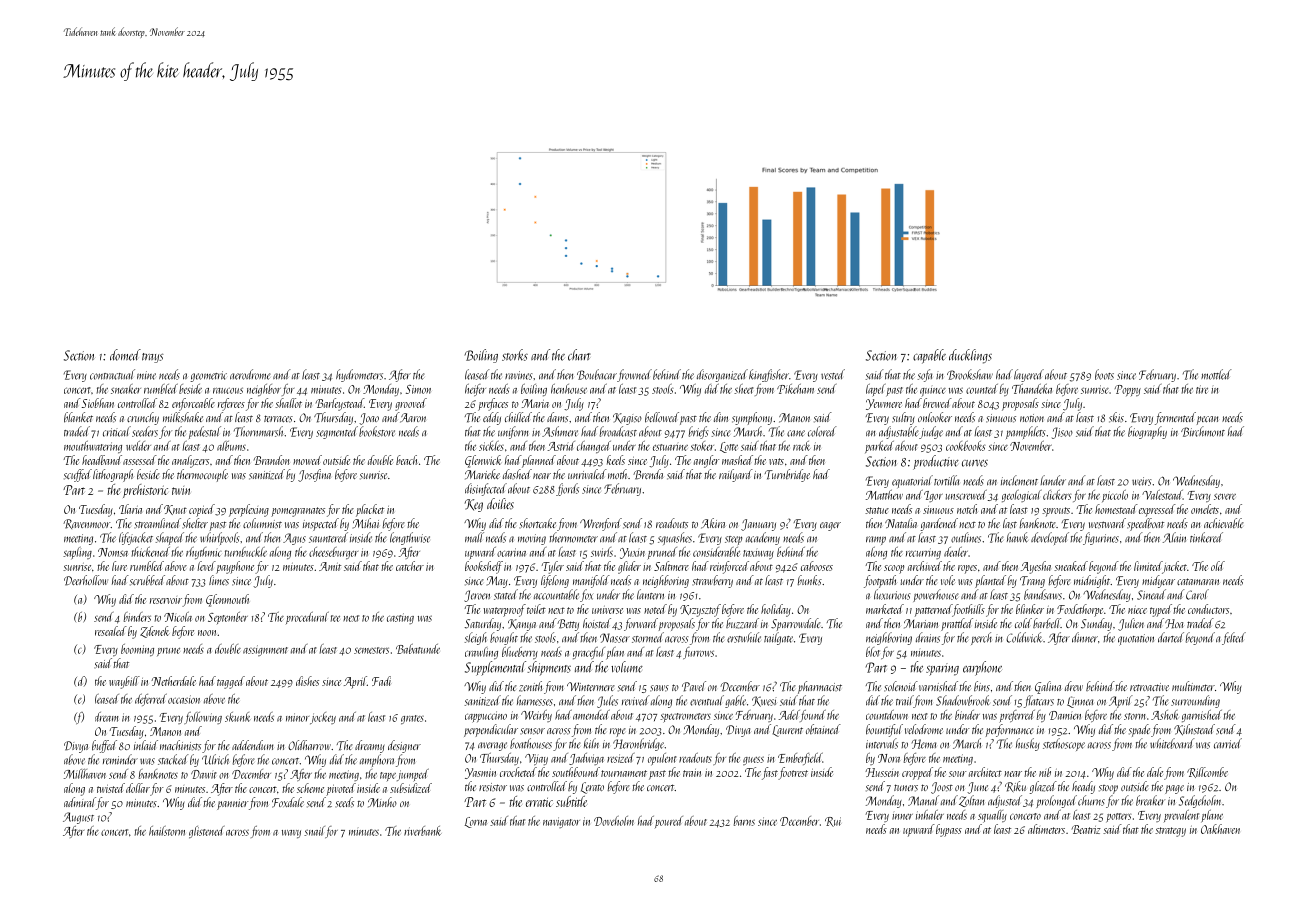  What do you see at coordinates (333, 553) in the screenshot?
I see `cheeseburger` at bounding box center [333, 553].
